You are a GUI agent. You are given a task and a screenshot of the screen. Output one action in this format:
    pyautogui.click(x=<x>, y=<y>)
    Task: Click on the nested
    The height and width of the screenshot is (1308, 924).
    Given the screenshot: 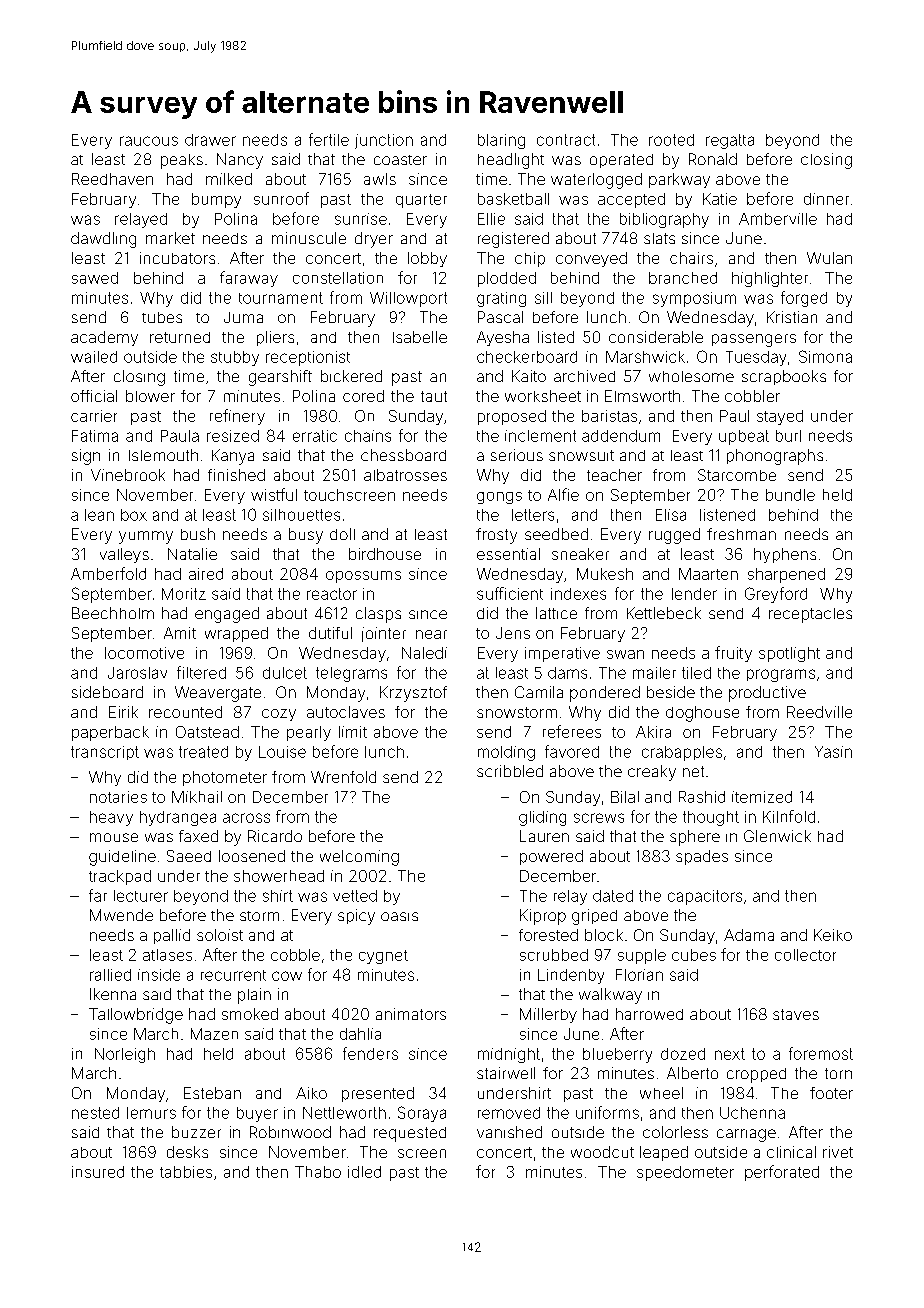 What is the action you would take?
    pyautogui.click(x=95, y=1113)
